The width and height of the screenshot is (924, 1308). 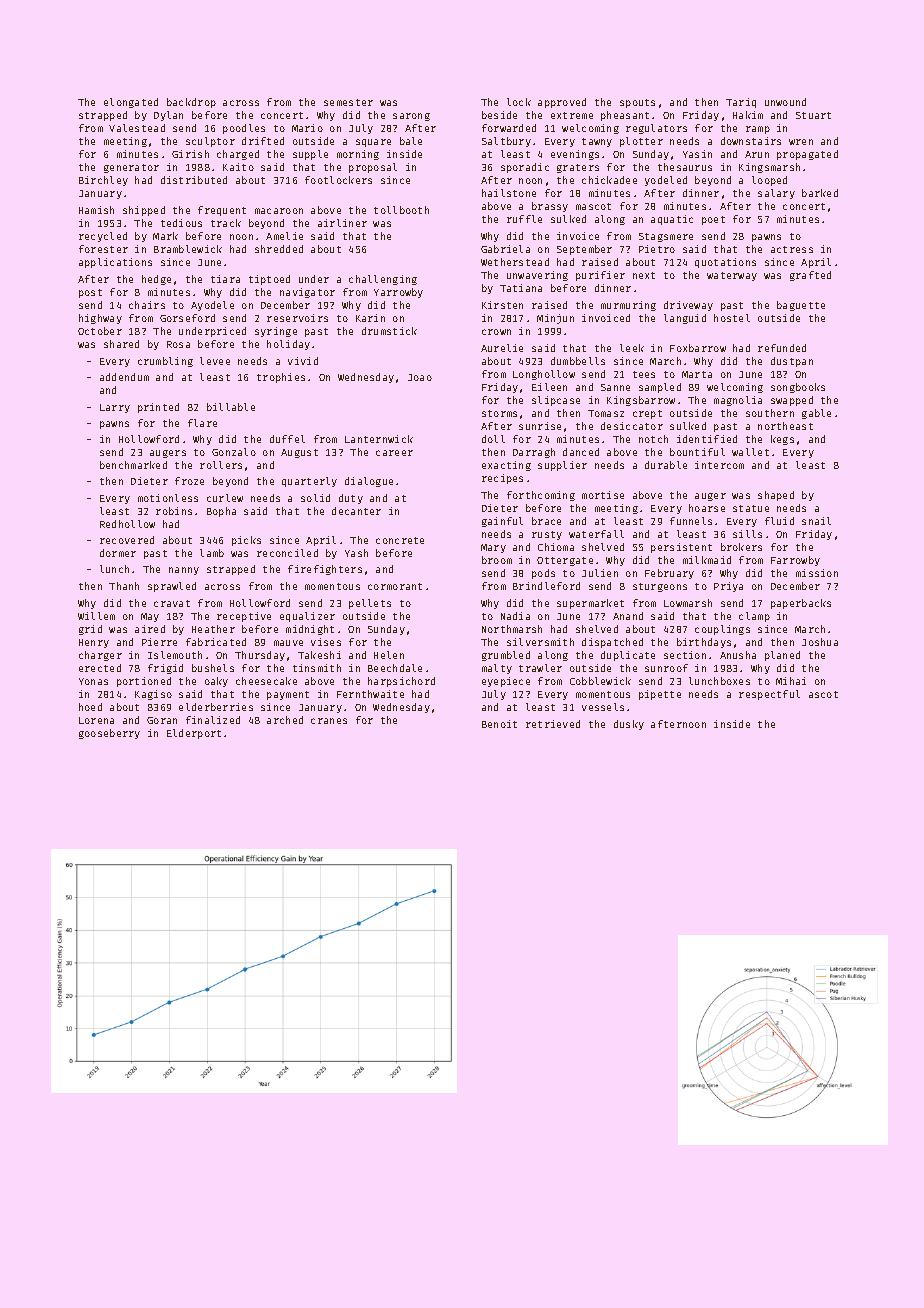 I want to click on aired, so click(x=150, y=629).
